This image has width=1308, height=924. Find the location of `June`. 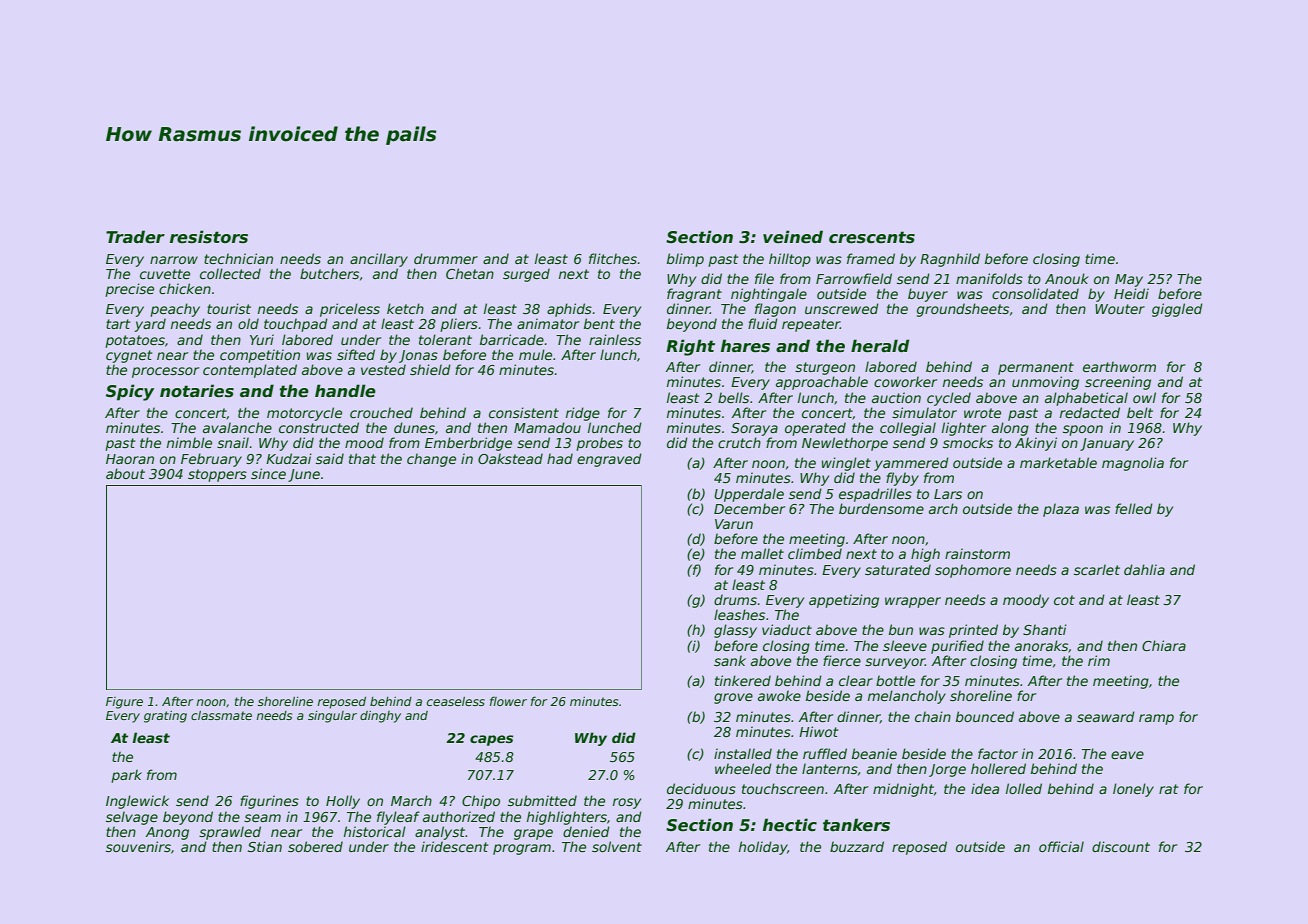

June is located at coordinates (304, 475).
